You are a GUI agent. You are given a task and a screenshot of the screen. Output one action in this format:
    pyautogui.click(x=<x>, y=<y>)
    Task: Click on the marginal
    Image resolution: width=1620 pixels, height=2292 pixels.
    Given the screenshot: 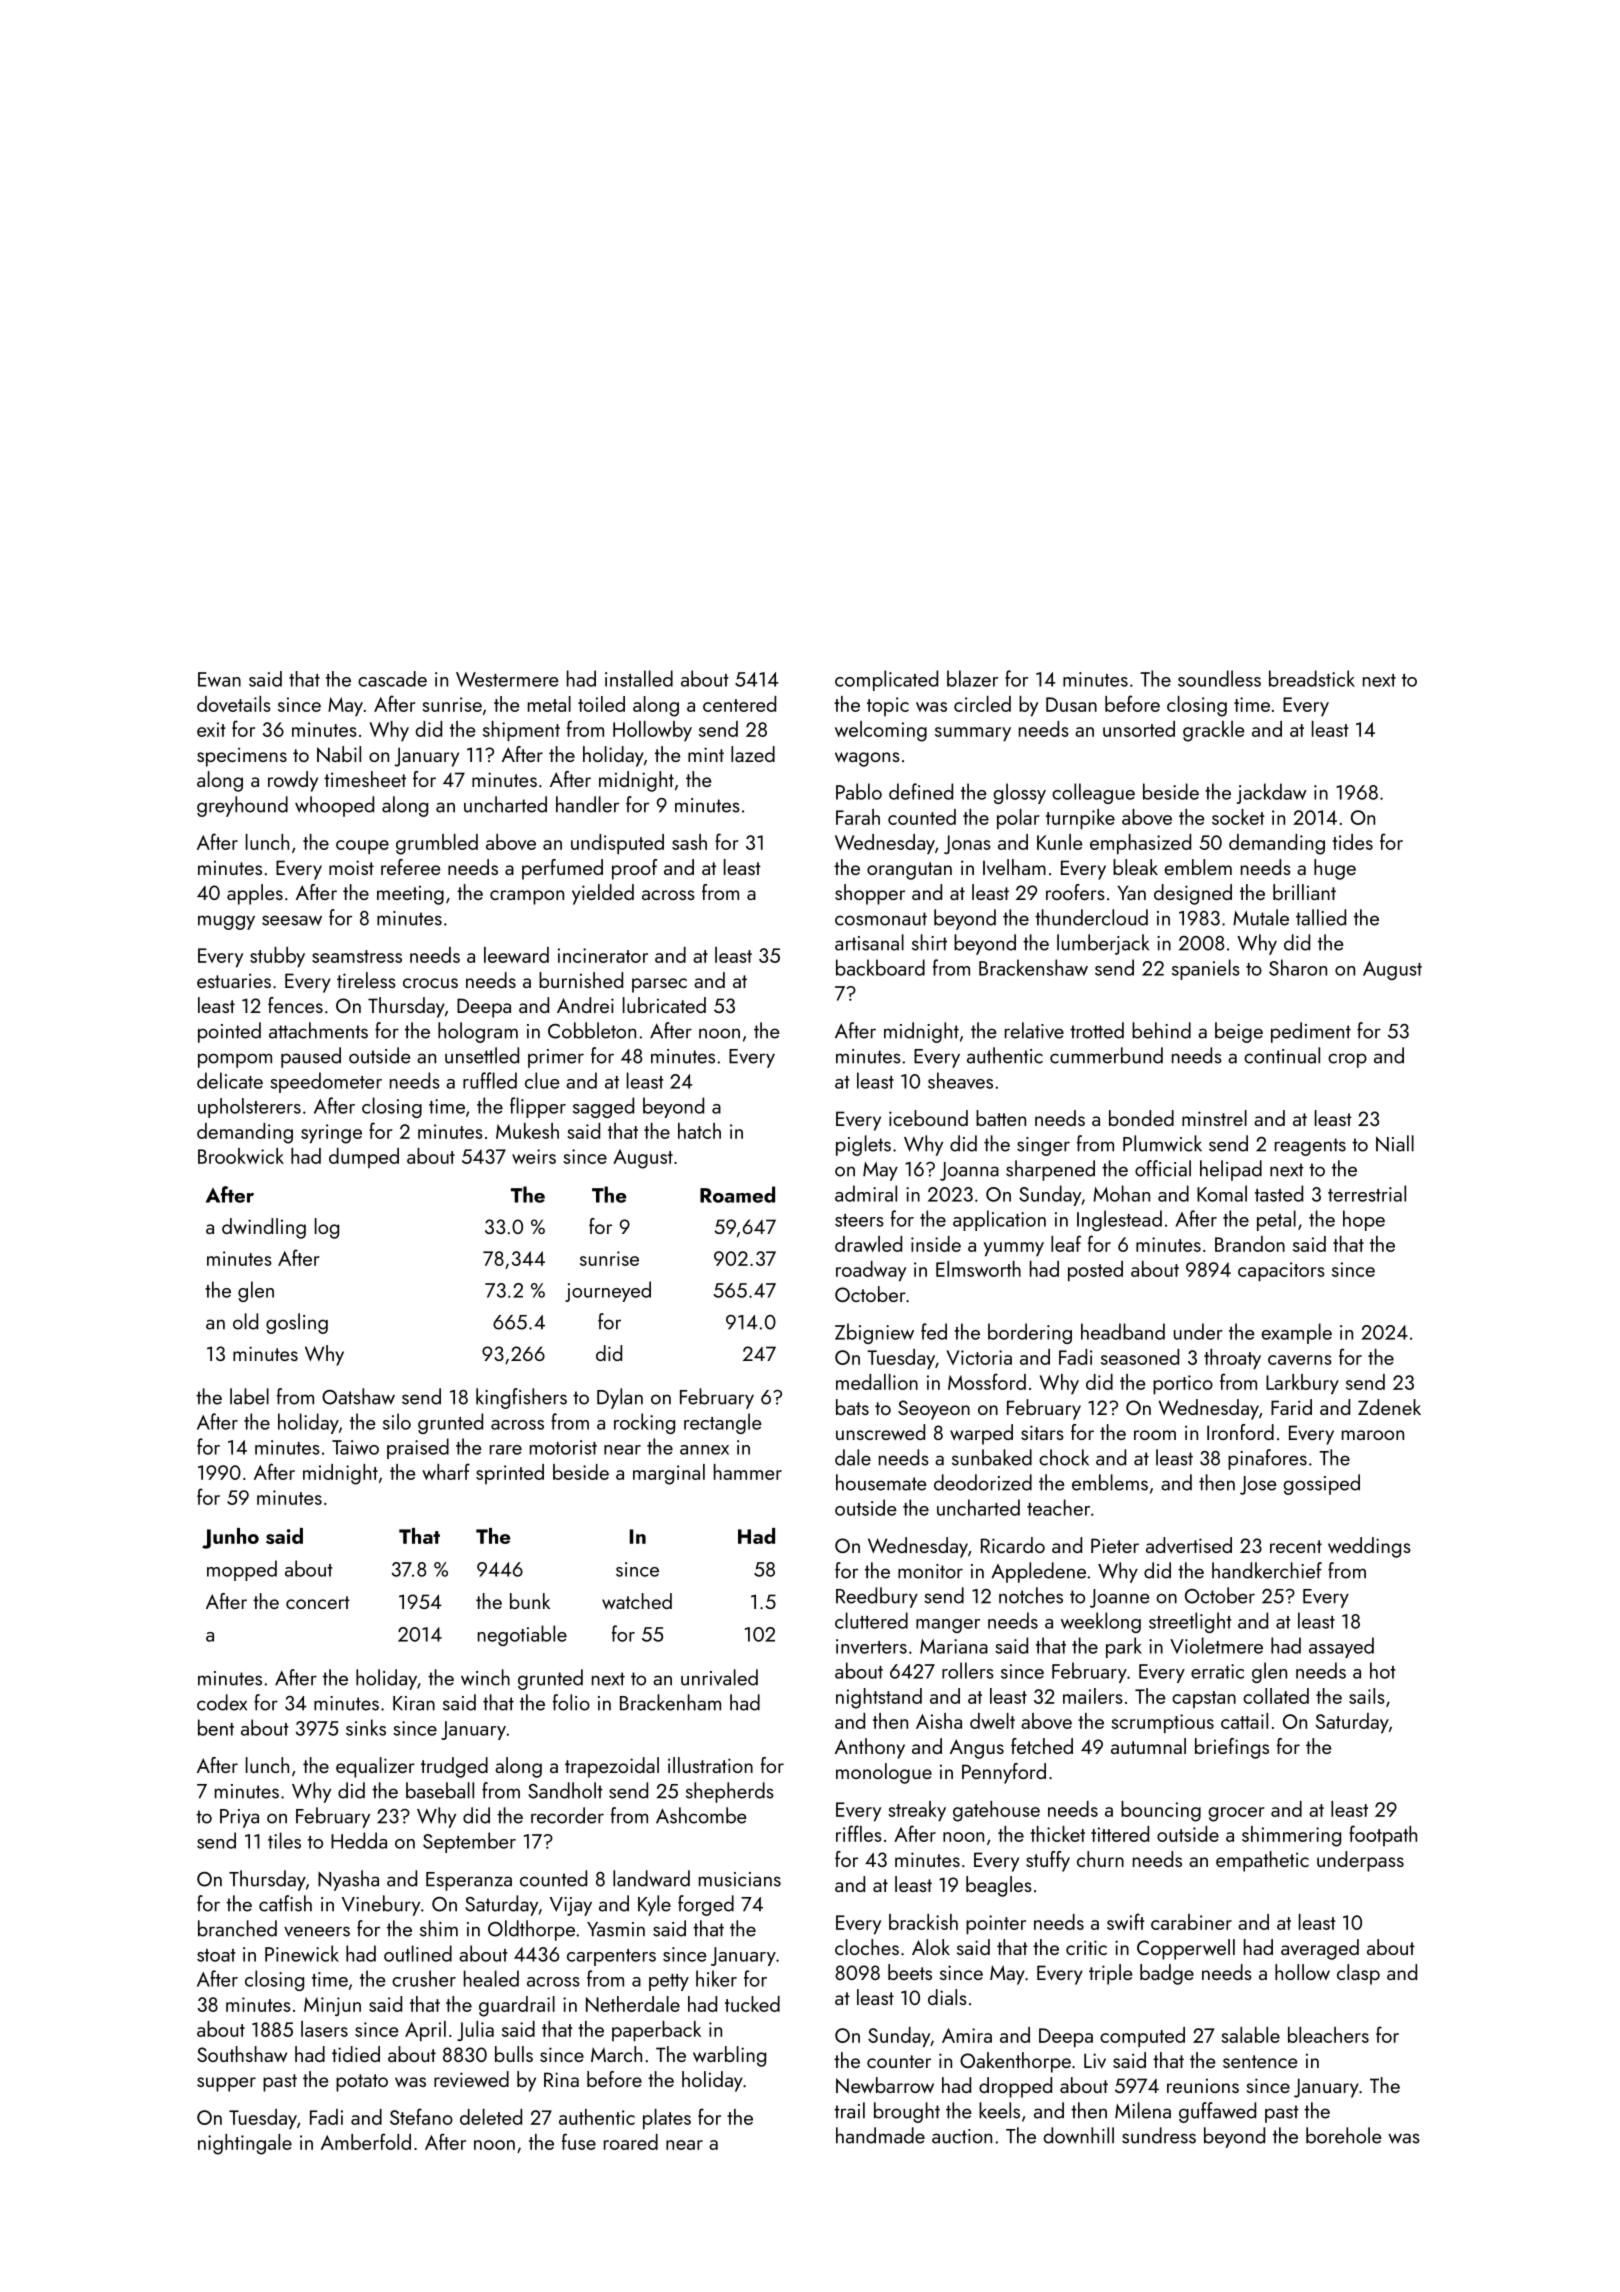 What is the action you would take?
    pyautogui.click(x=669, y=1474)
